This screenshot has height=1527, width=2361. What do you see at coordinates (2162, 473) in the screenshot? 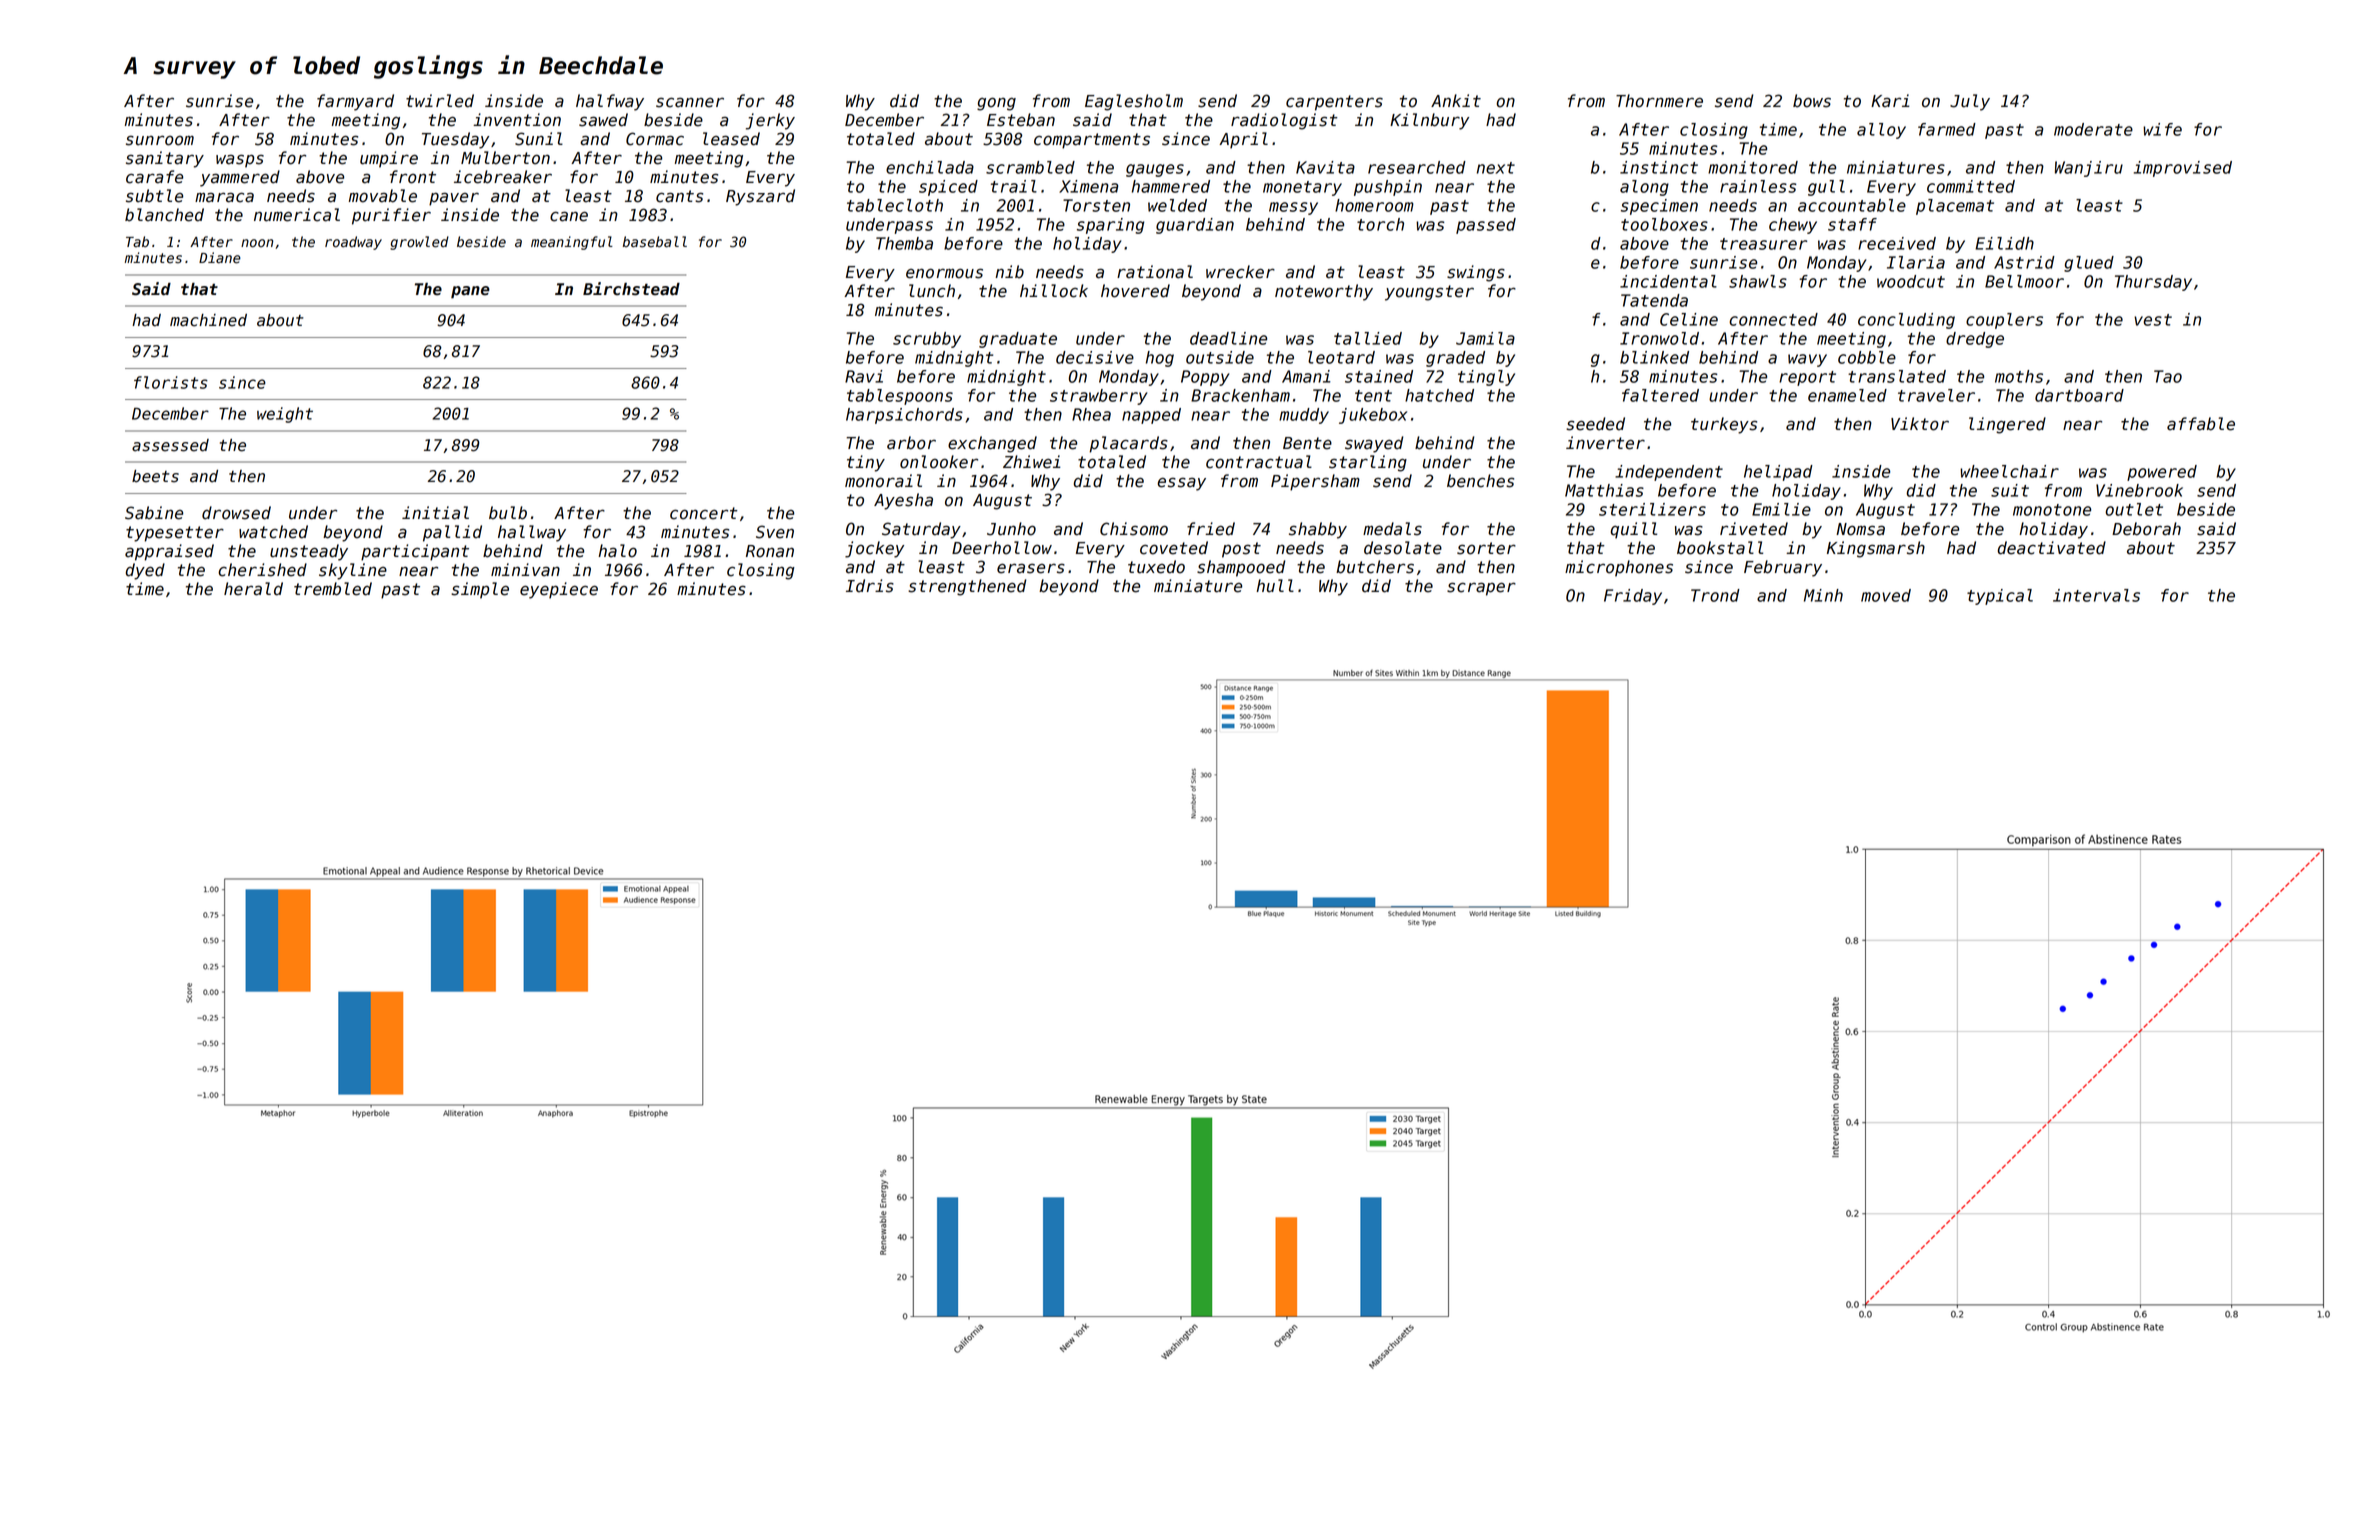
I see `powered` at bounding box center [2162, 473].
